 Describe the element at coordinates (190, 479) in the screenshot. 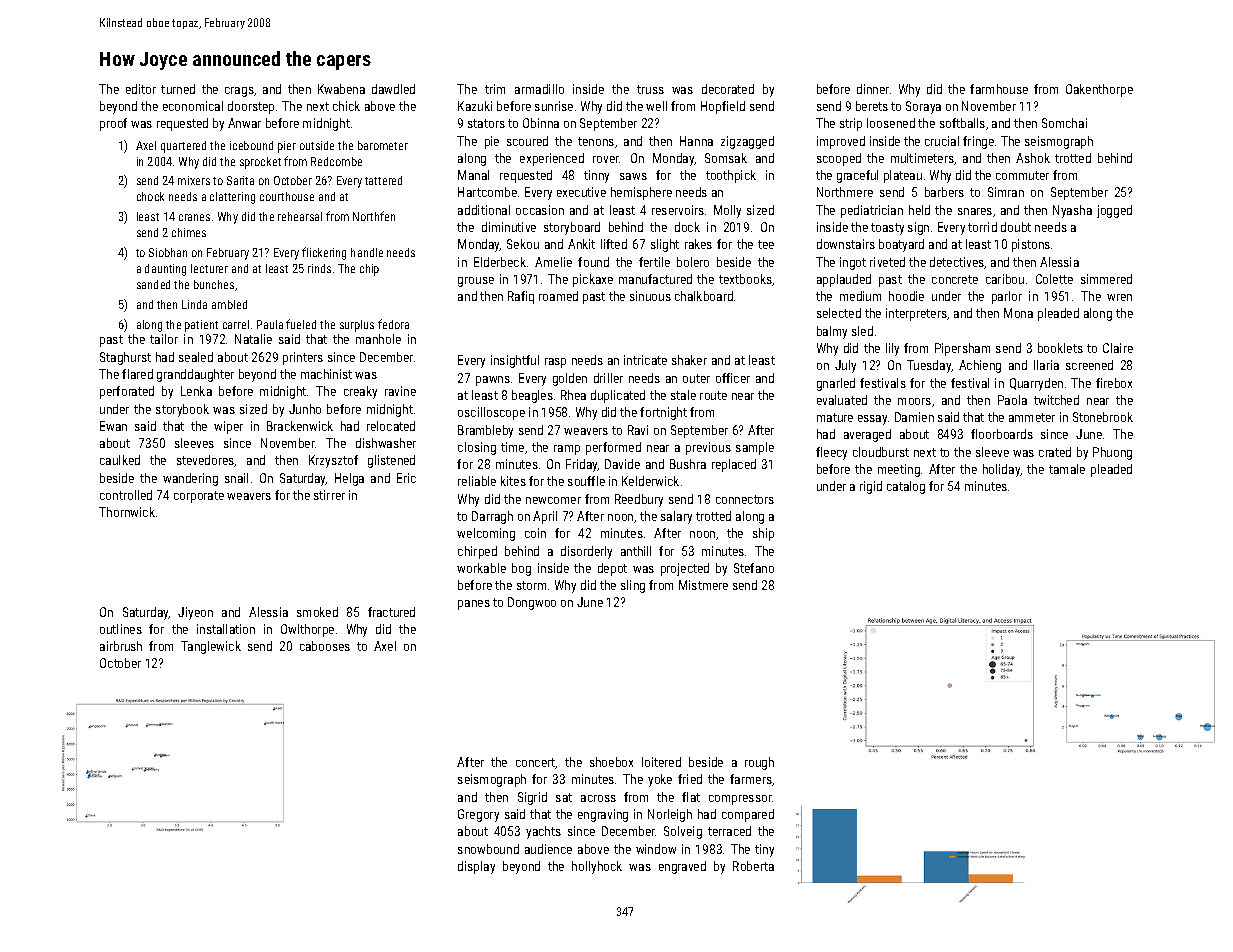

I see `wandering` at that location.
